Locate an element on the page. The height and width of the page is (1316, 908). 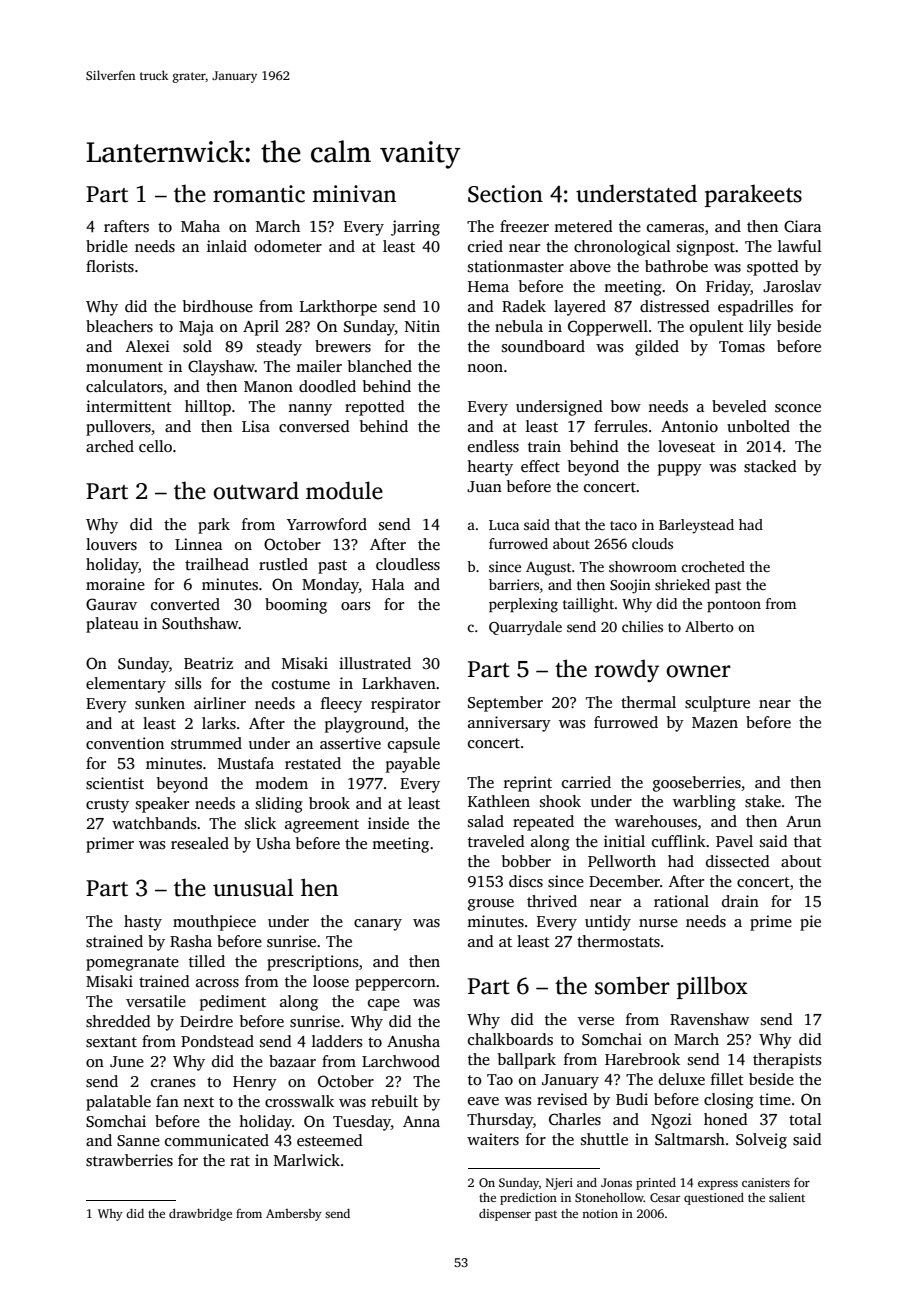
strawberries is located at coordinates (129, 1160).
